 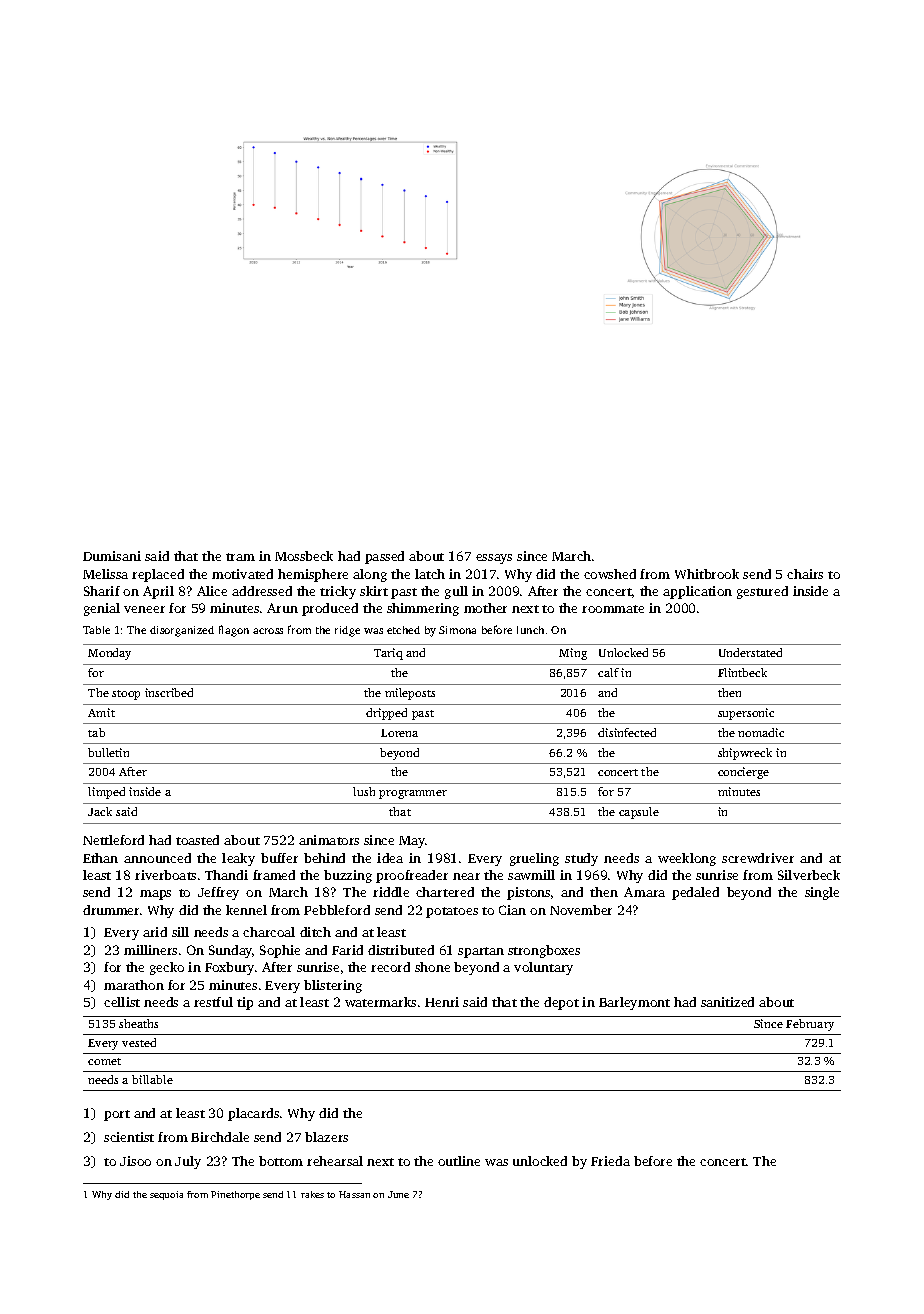 I want to click on sawmill, so click(x=531, y=875).
